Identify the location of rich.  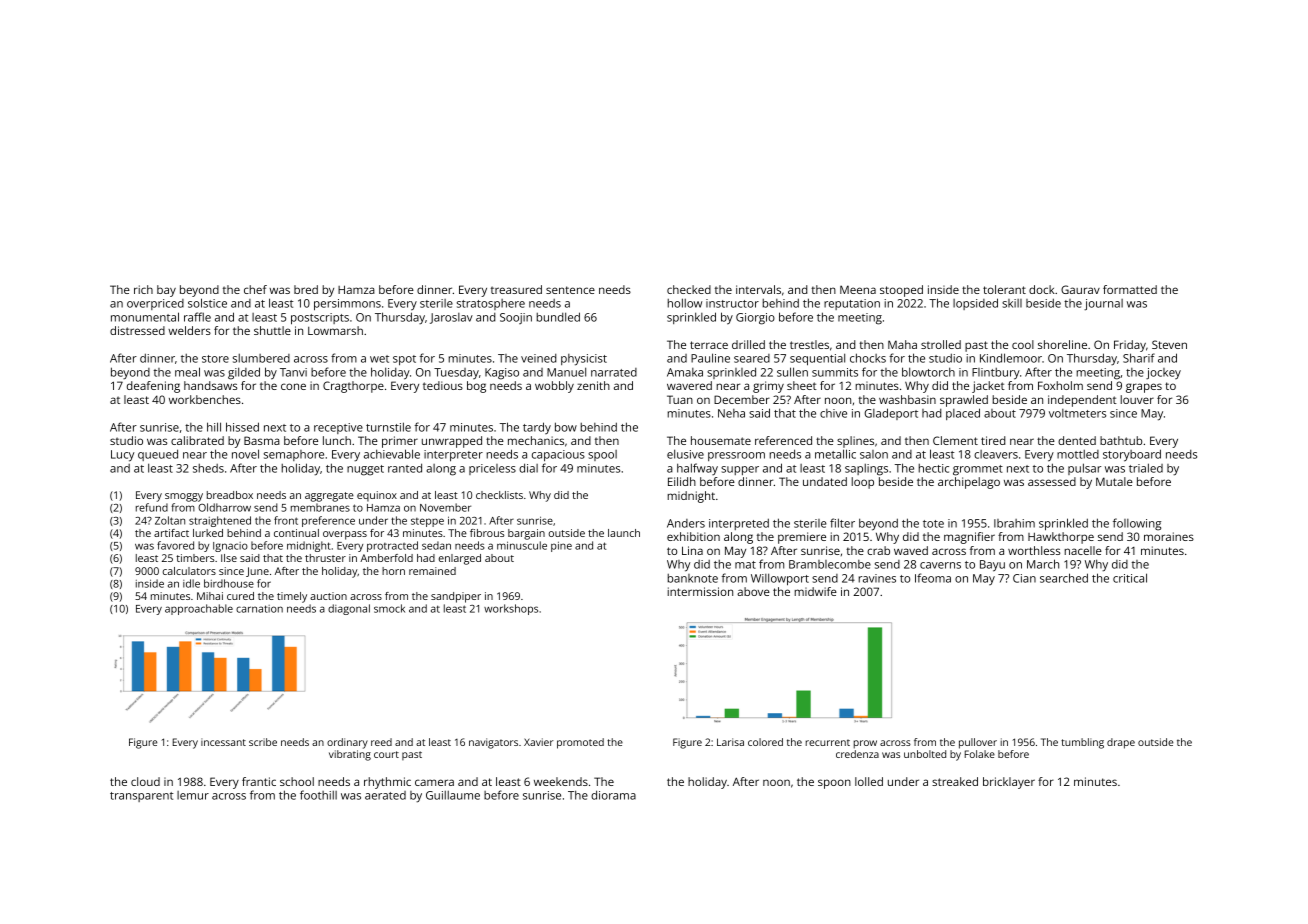
(143, 289).
